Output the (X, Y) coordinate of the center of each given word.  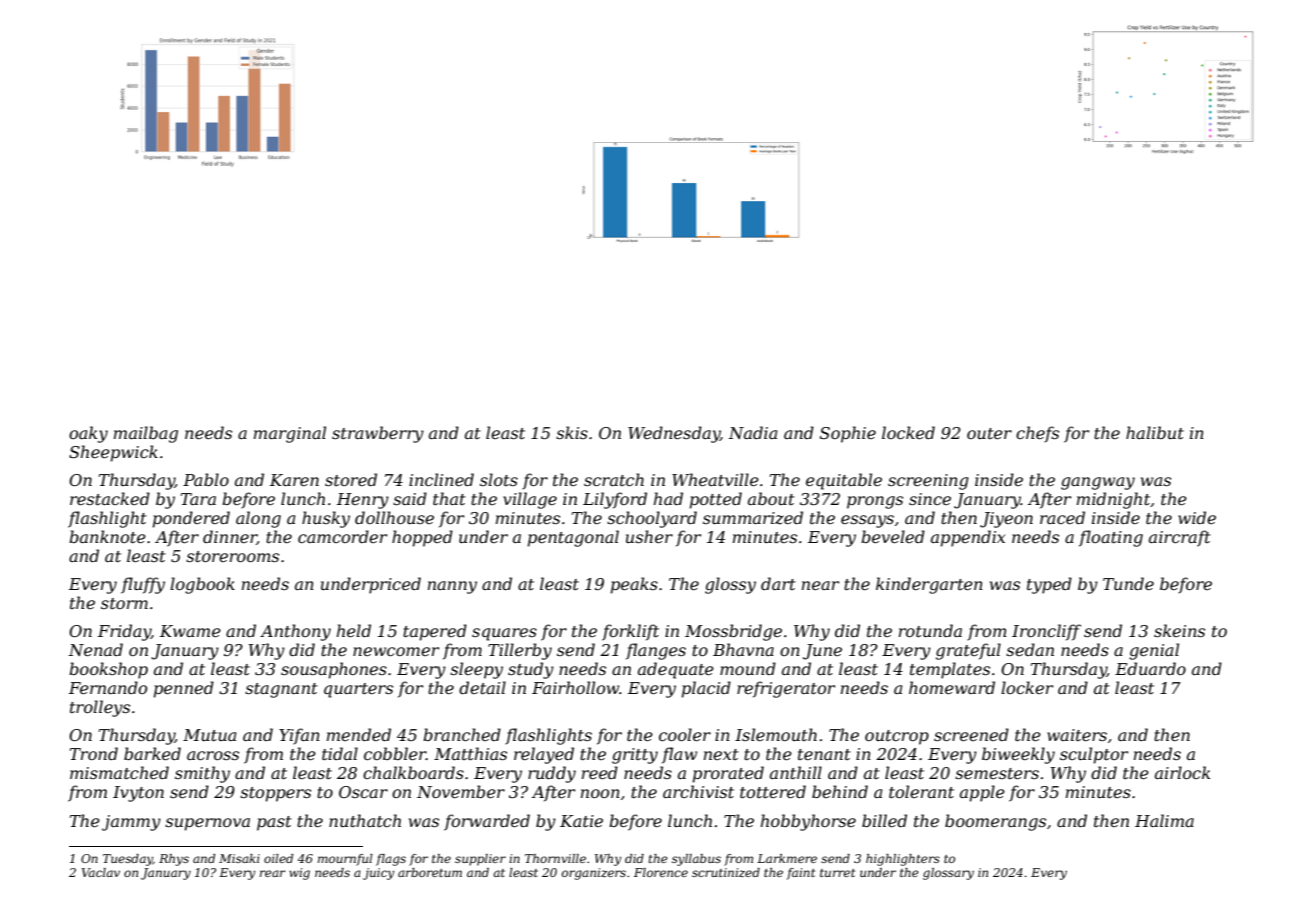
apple (982, 793)
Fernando (108, 687)
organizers (594, 874)
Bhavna (743, 649)
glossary (948, 874)
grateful (968, 651)
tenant (824, 754)
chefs (1037, 434)
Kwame (190, 631)
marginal (290, 434)
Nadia (752, 432)
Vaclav (101, 872)
